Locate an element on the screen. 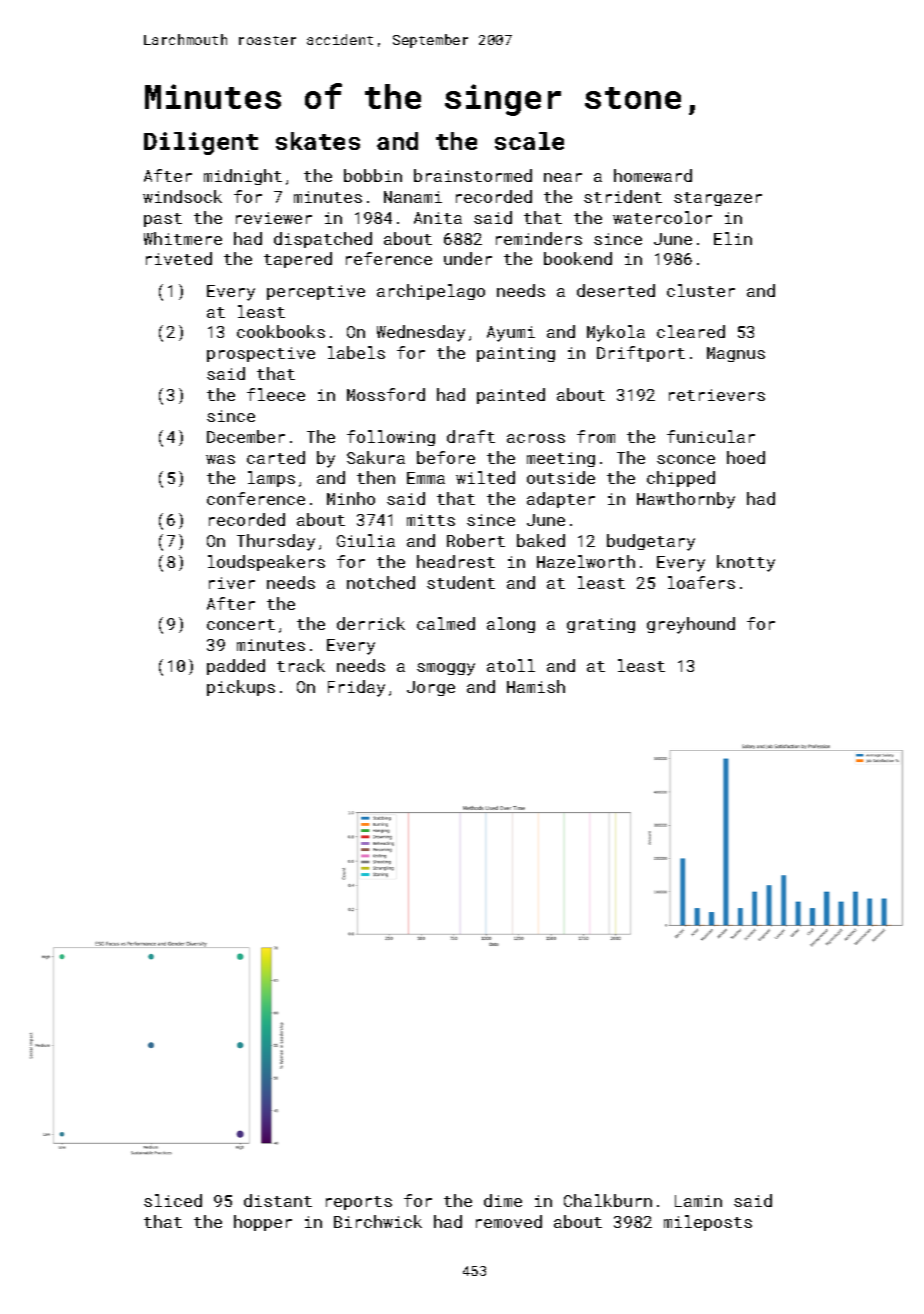  homeward is located at coordinates (653, 175).
